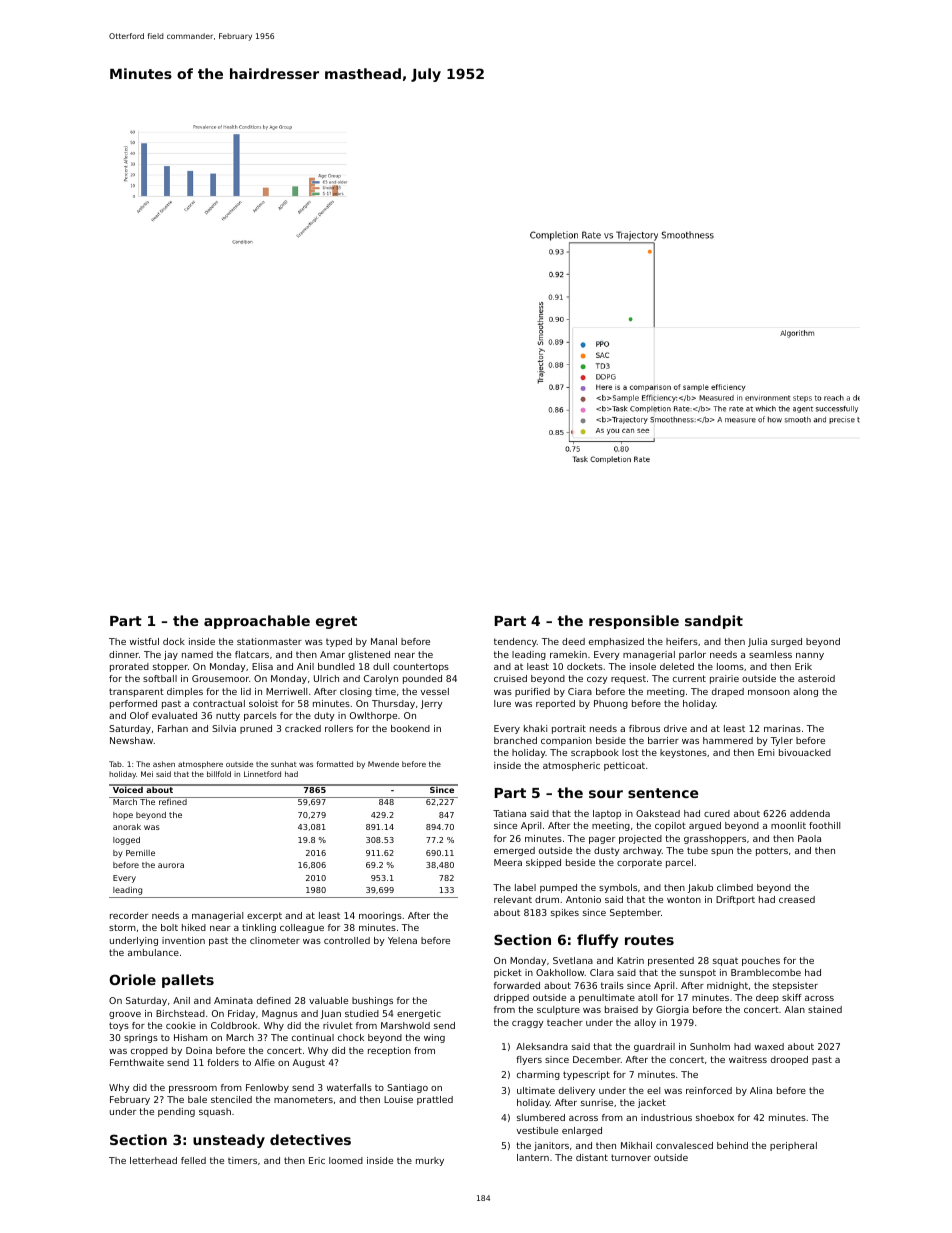 Image resolution: width=952 pixels, height=1233 pixels. I want to click on excerpt, so click(264, 916).
